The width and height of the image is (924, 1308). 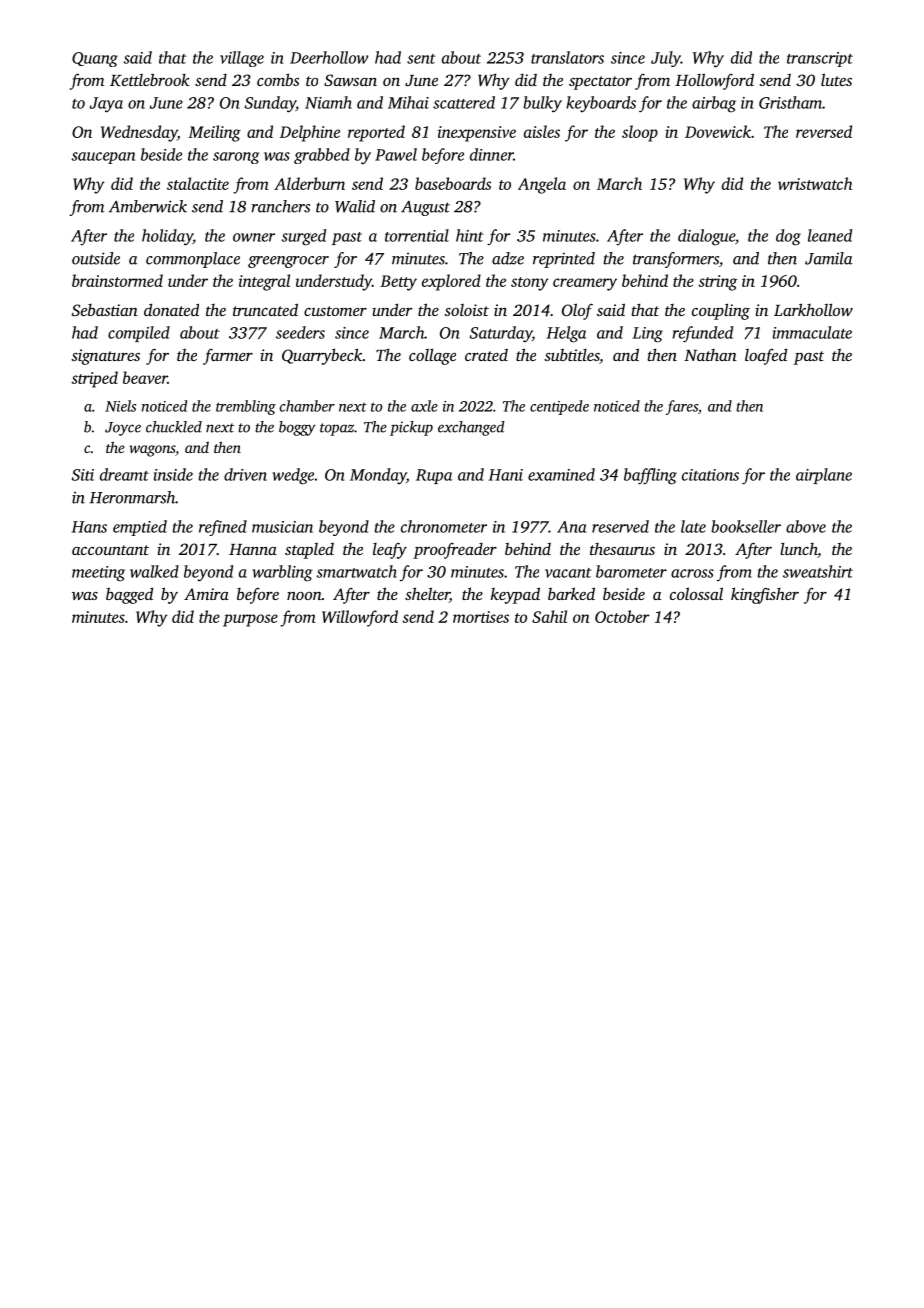 I want to click on Quang, so click(x=95, y=59).
